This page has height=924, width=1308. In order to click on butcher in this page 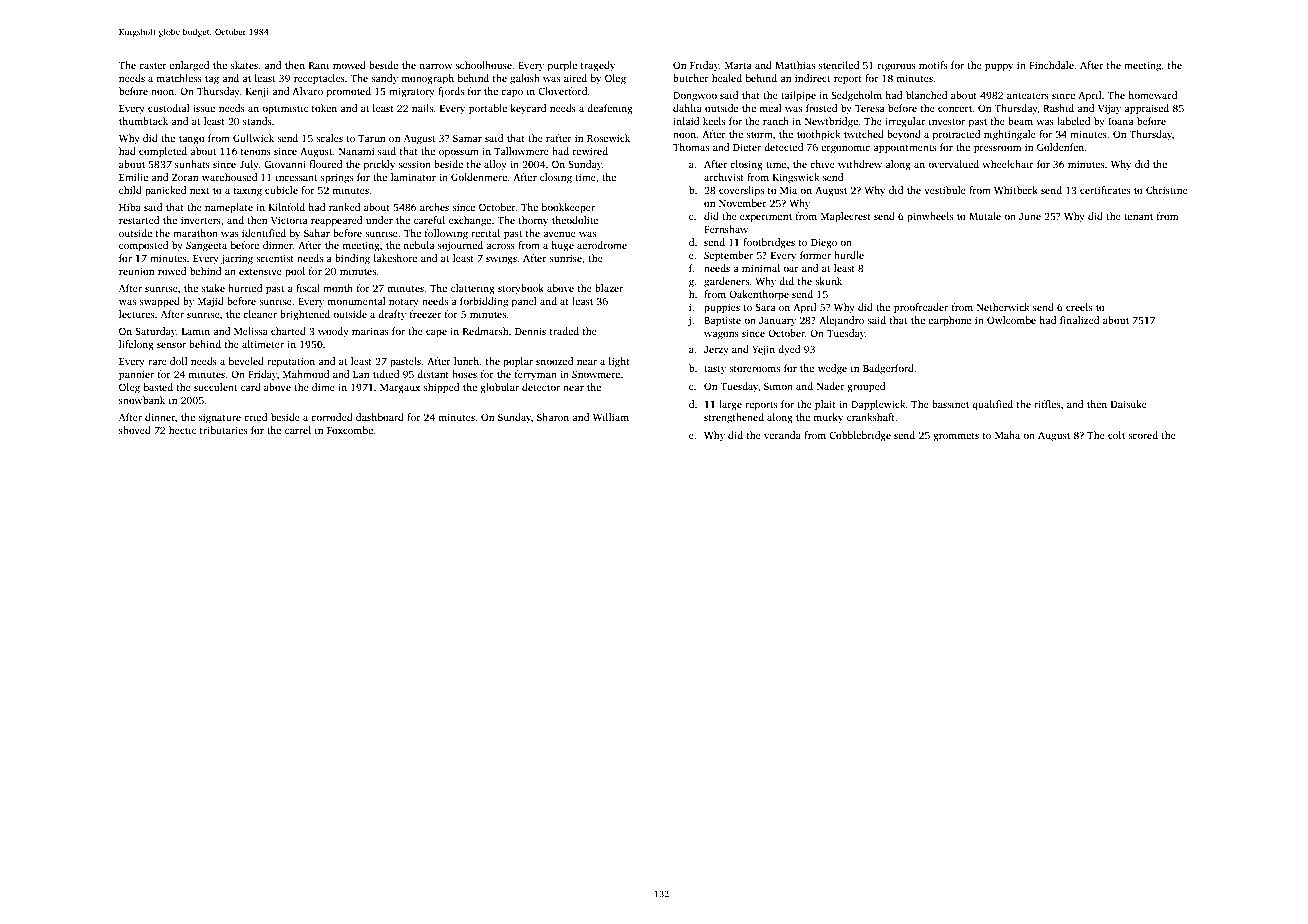, I will do `click(691, 78)`.
